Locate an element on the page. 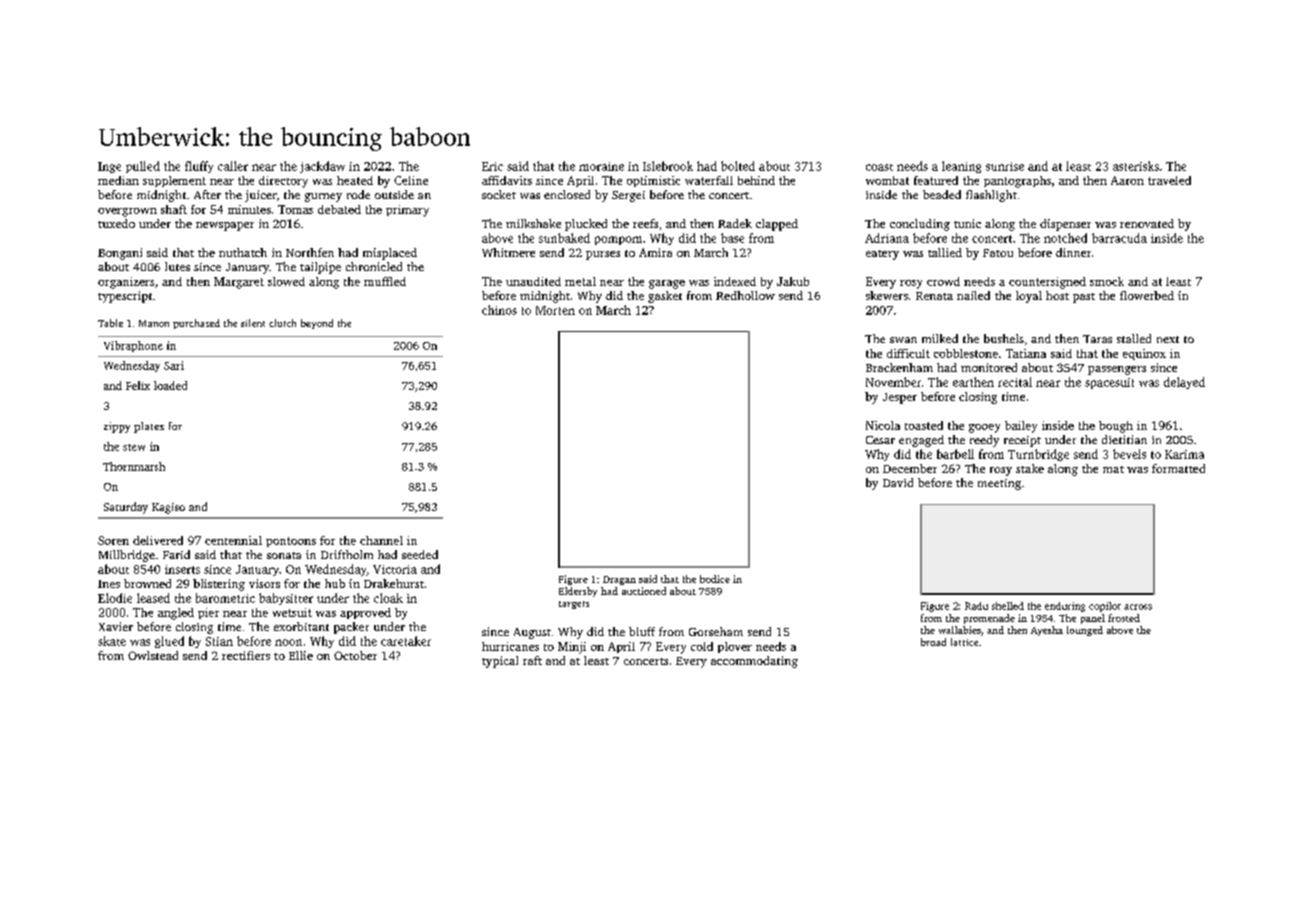 Image resolution: width=1308 pixels, height=924 pixels. bolted is located at coordinates (738, 166).
